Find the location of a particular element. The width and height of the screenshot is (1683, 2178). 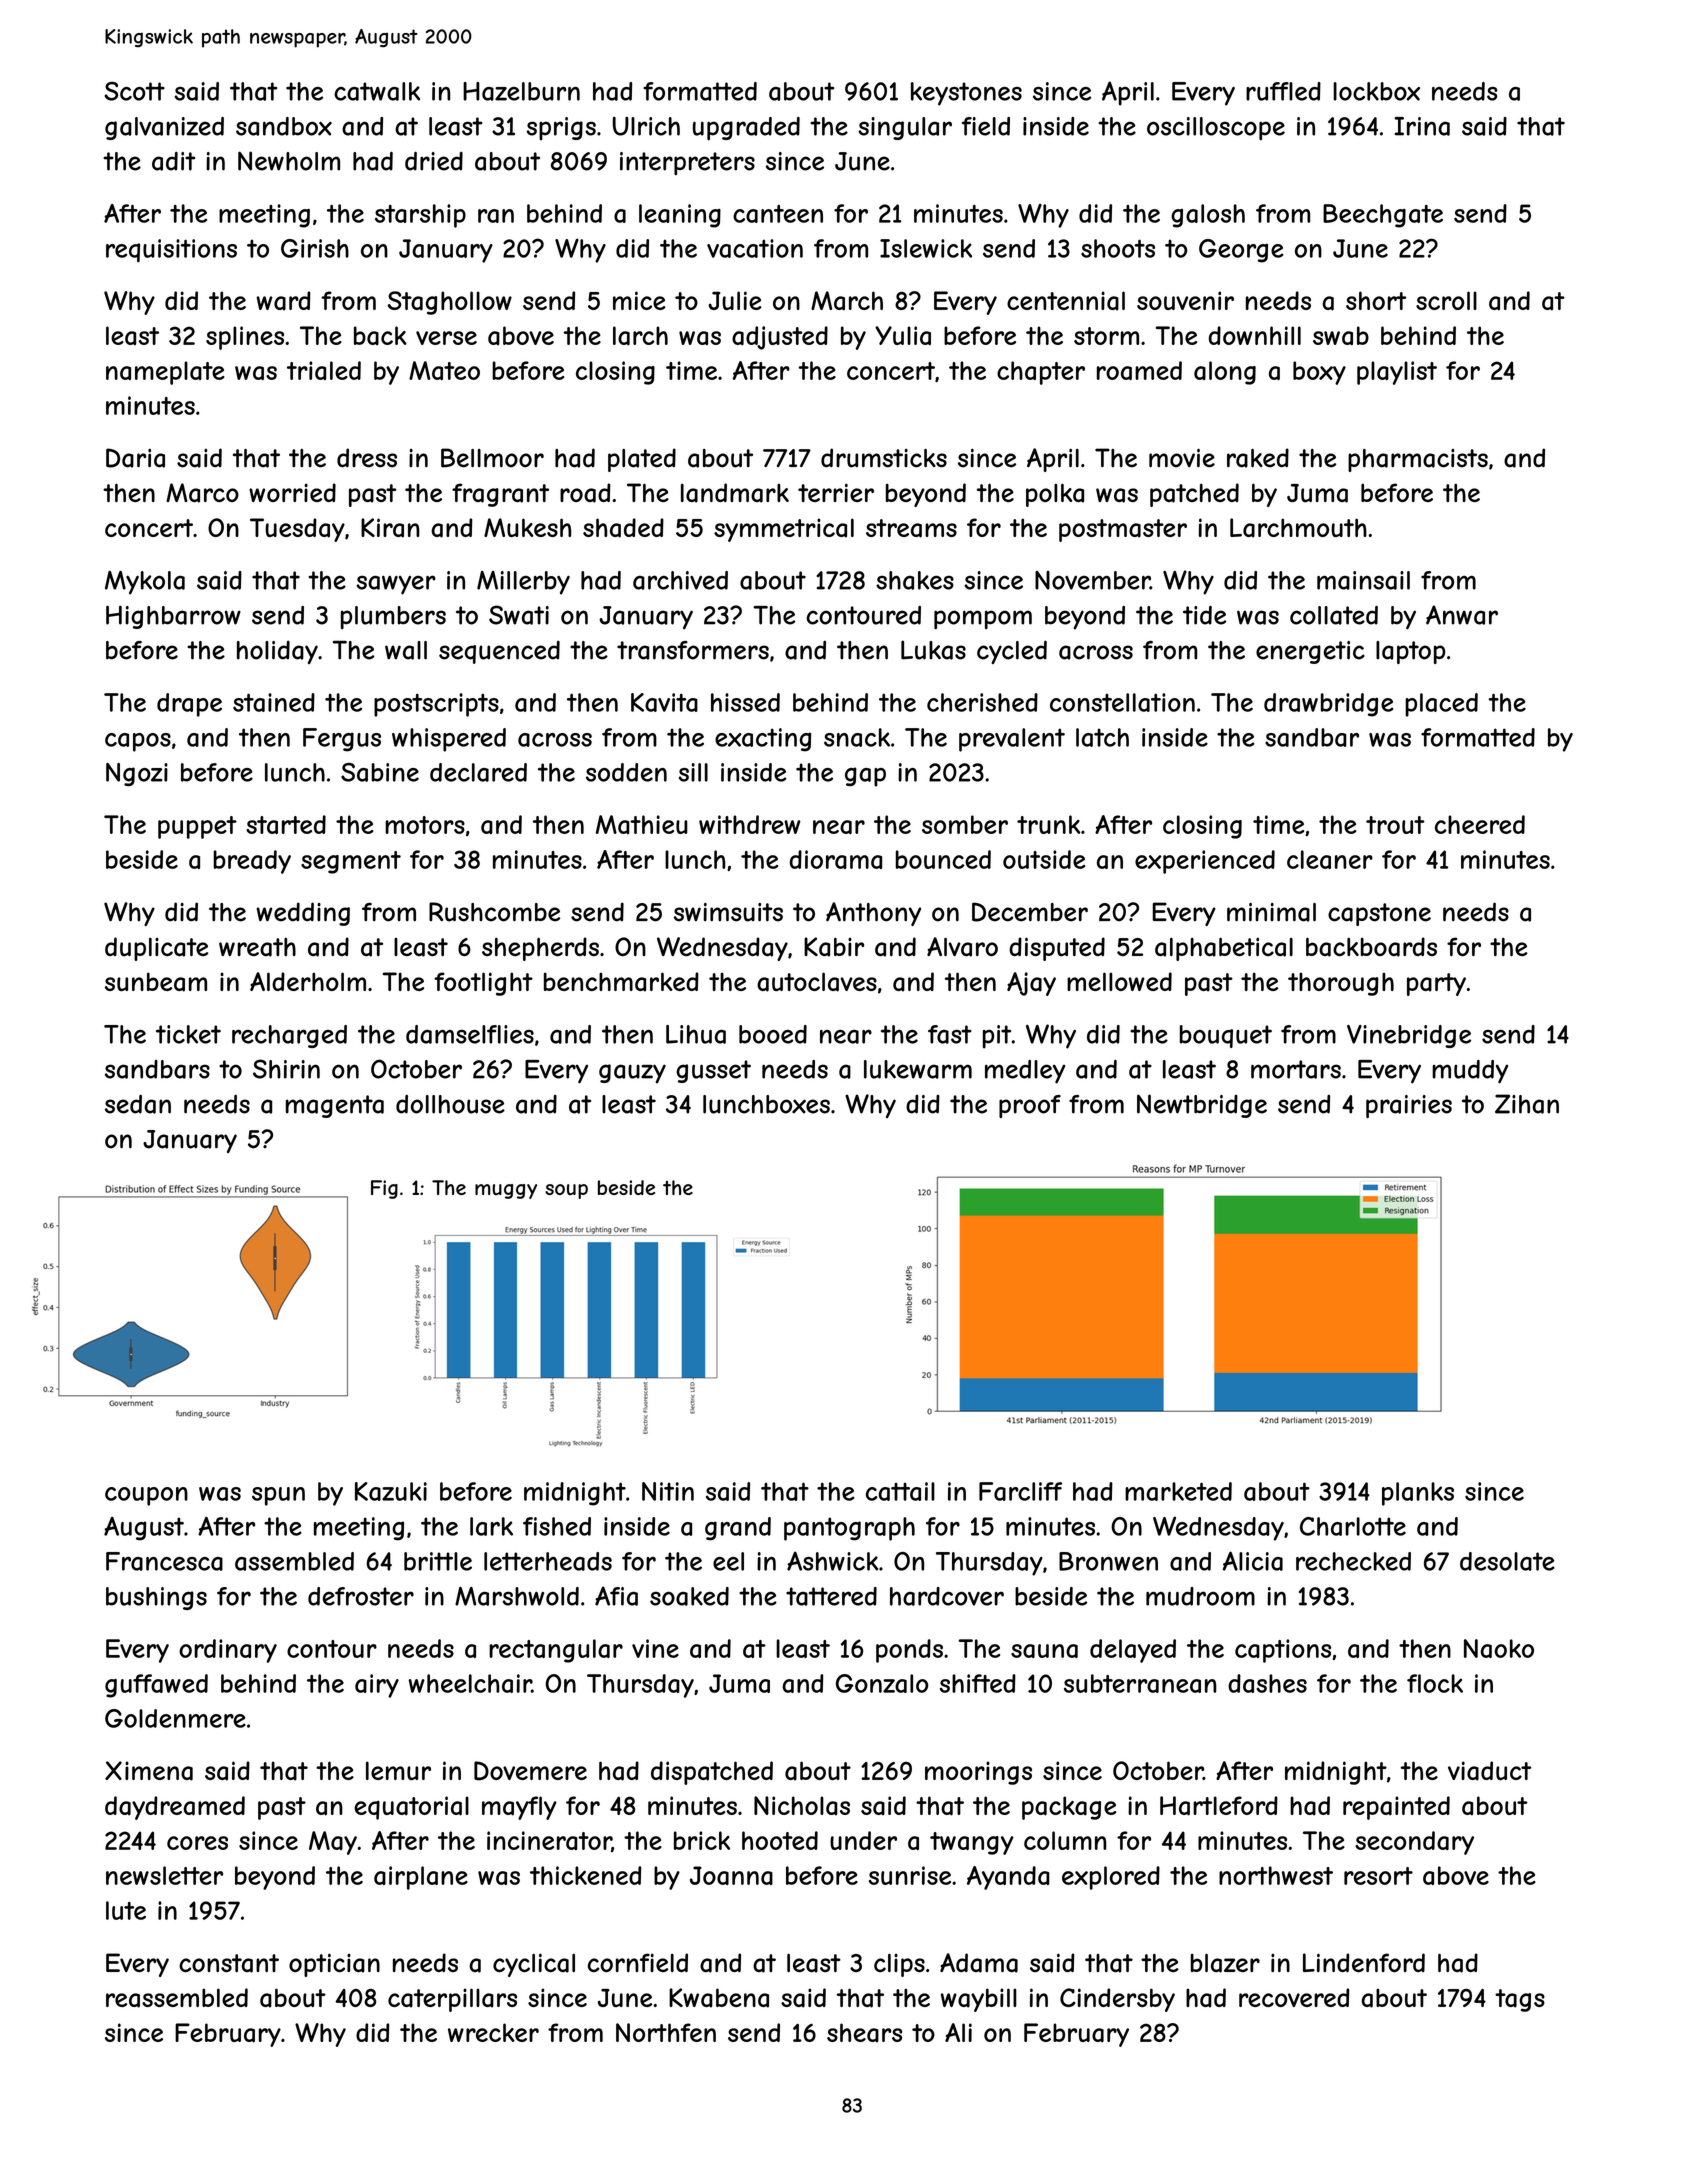

shifted is located at coordinates (978, 1683).
